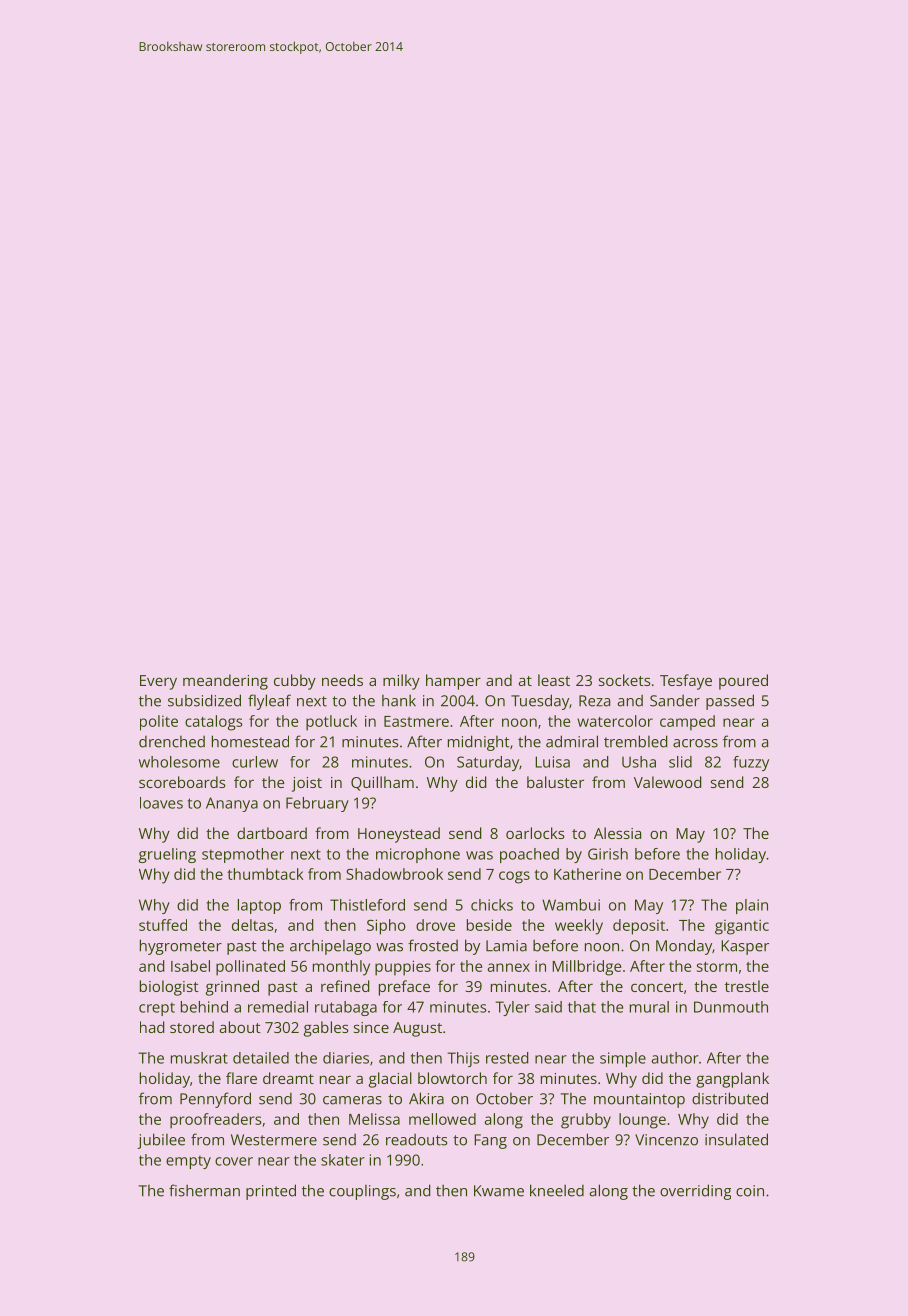 The height and width of the screenshot is (1316, 908). Describe the element at coordinates (278, 1007) in the screenshot. I see `remedial` at that location.
